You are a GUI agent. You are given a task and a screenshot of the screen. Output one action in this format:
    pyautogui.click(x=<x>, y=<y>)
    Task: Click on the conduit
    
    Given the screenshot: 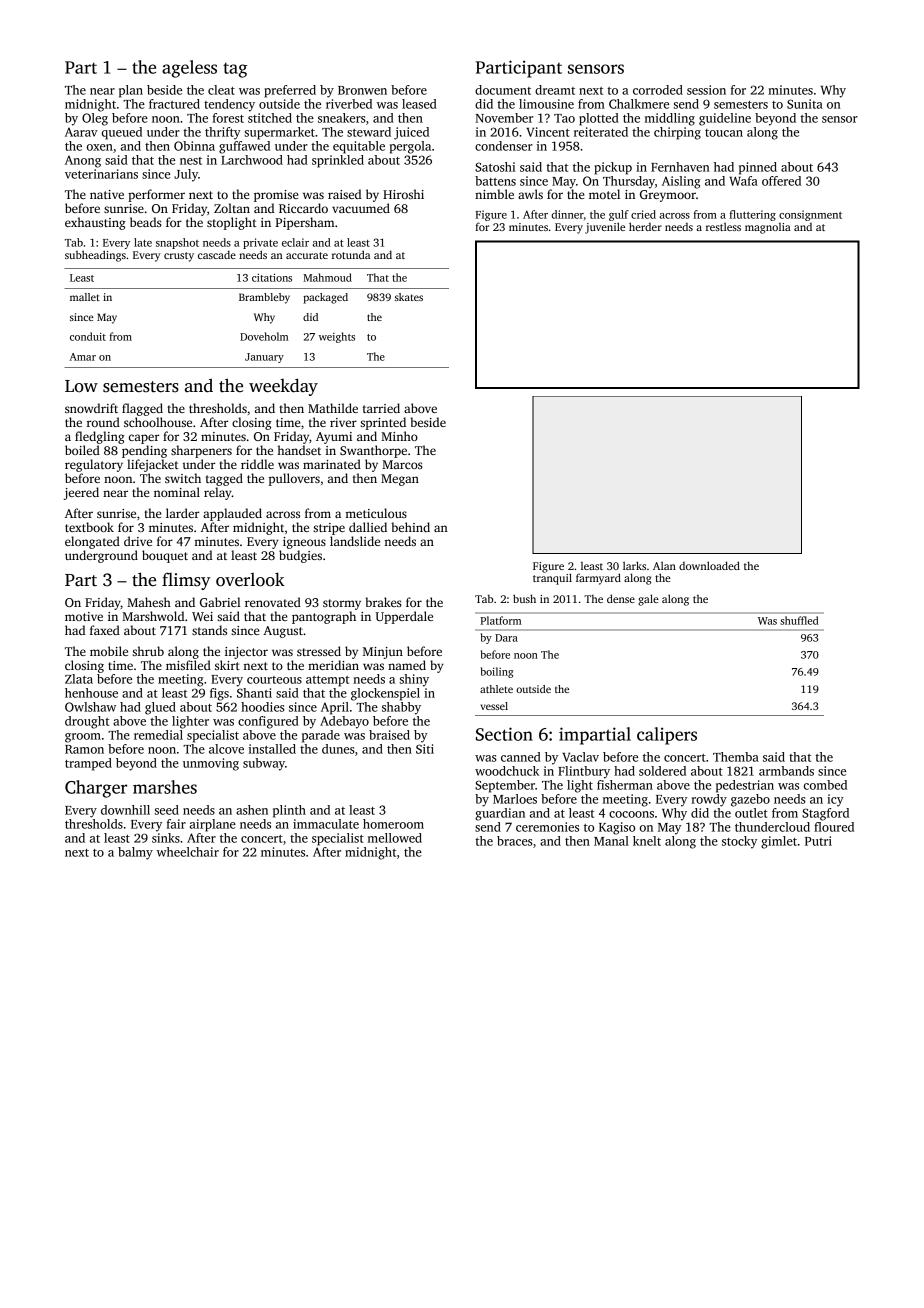 What is the action you would take?
    pyautogui.click(x=88, y=336)
